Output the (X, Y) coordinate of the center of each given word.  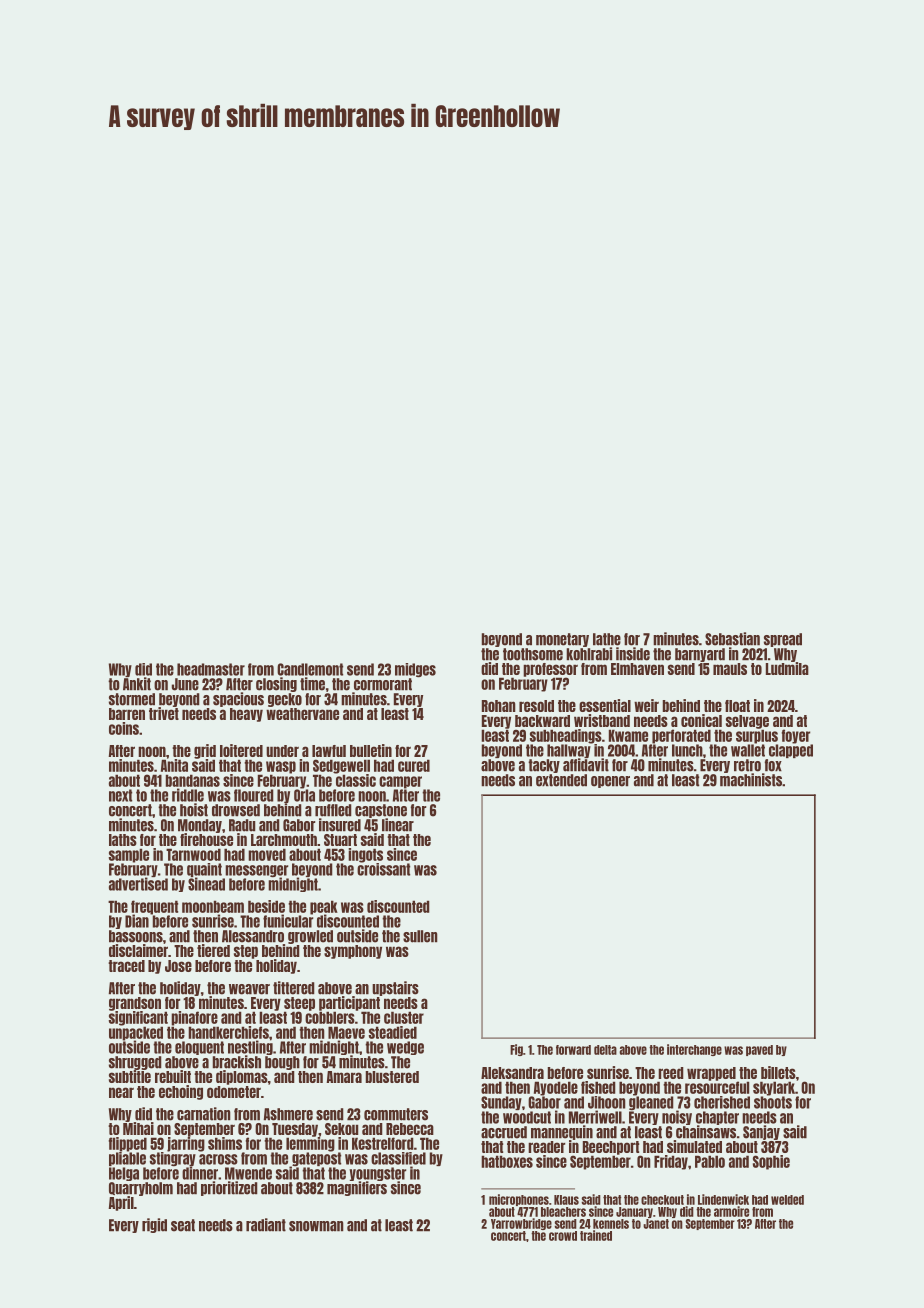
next (120, 795)
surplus (757, 736)
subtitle (130, 1076)
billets (778, 1072)
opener (610, 782)
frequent (154, 907)
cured (414, 765)
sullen (420, 936)
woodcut (527, 1117)
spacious (238, 699)
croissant (383, 869)
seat (183, 1225)
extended (561, 780)
